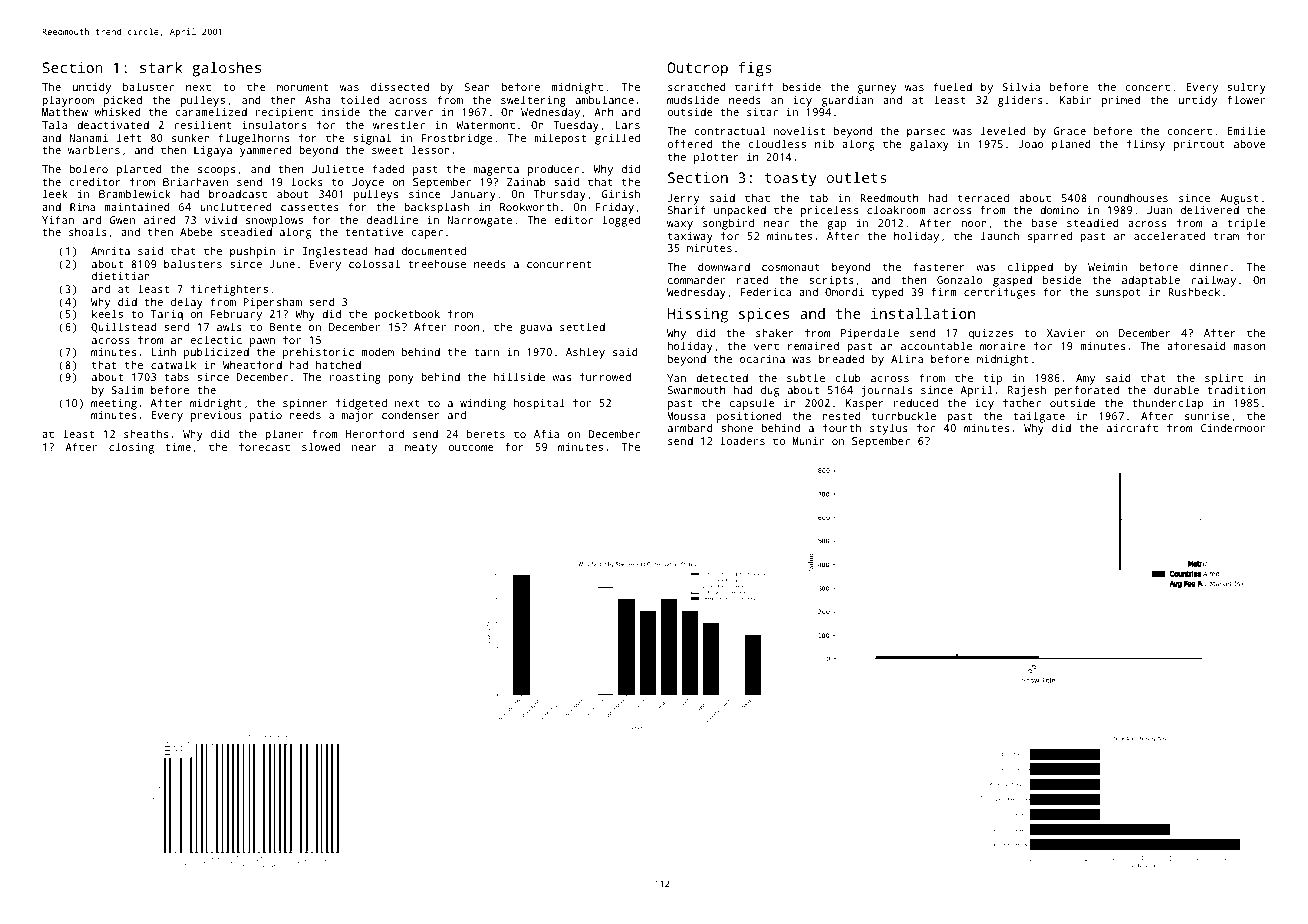  I want to click on Silvia, so click(1021, 86).
